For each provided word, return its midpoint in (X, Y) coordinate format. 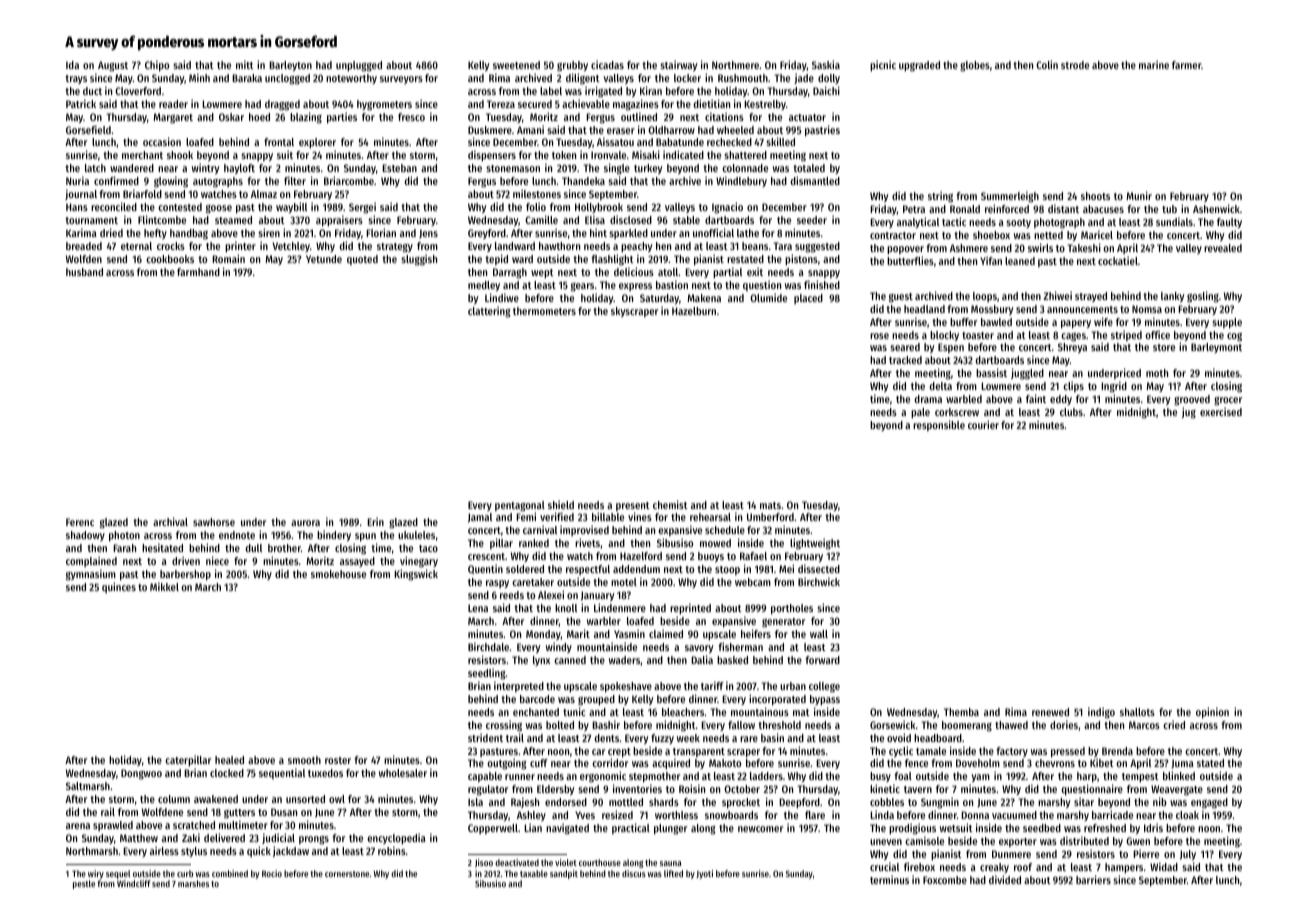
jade (804, 78)
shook (180, 155)
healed (229, 760)
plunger (670, 829)
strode (1075, 65)
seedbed (1042, 828)
